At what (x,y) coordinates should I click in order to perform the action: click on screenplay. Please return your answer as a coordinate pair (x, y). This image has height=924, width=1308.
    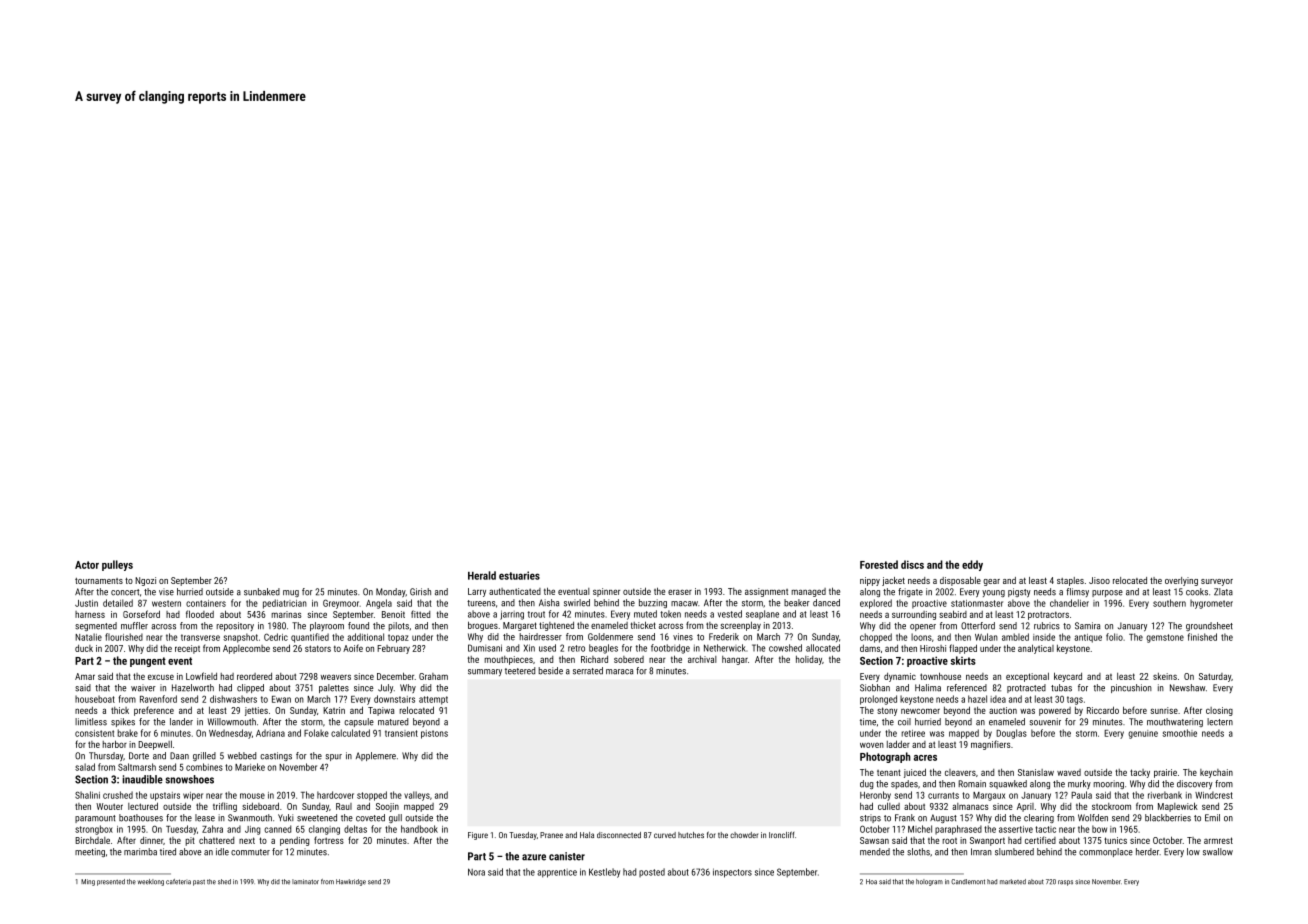
    Looking at the image, I should click on (741, 626).
